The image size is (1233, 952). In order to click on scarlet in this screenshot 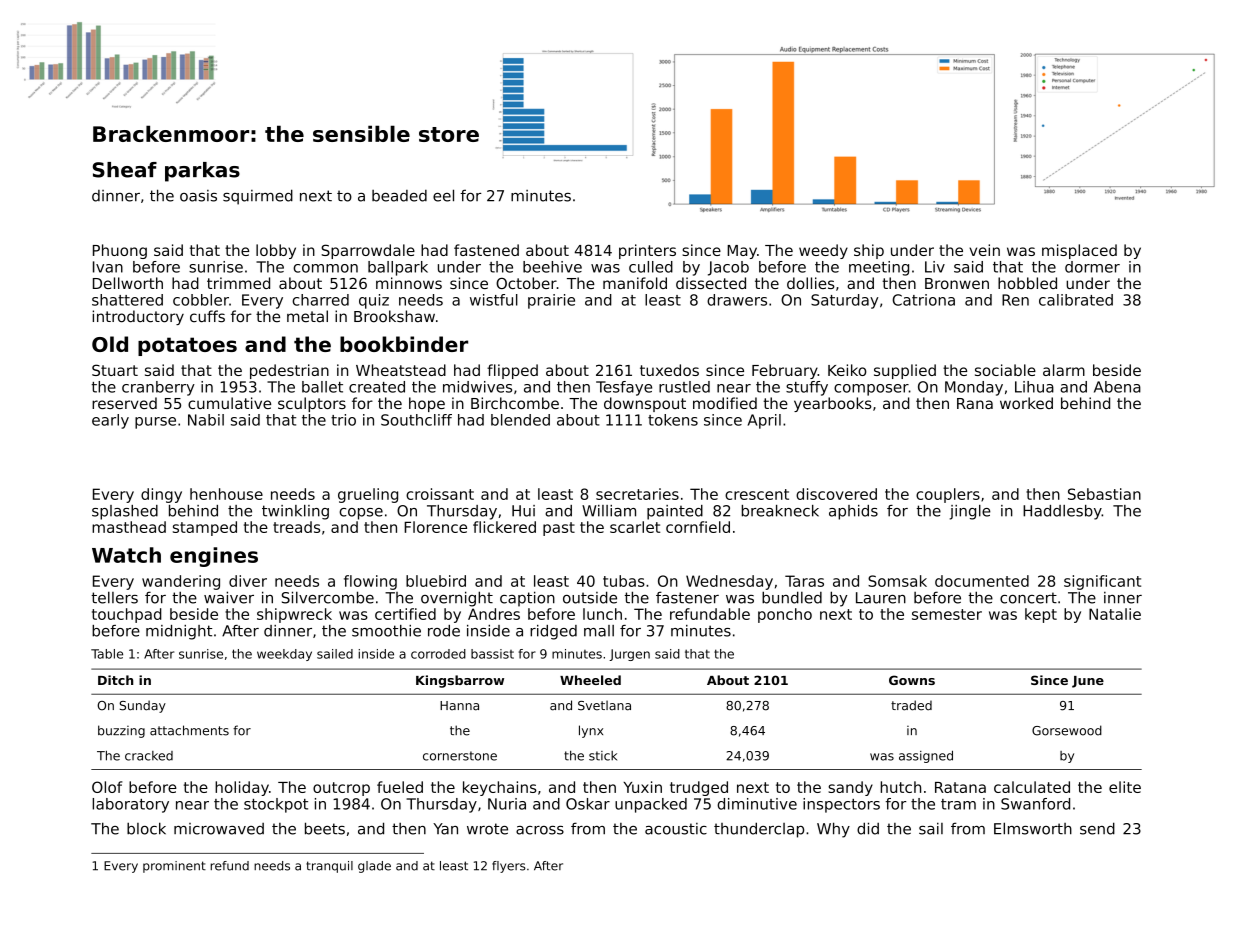, I will do `click(635, 527)`.
